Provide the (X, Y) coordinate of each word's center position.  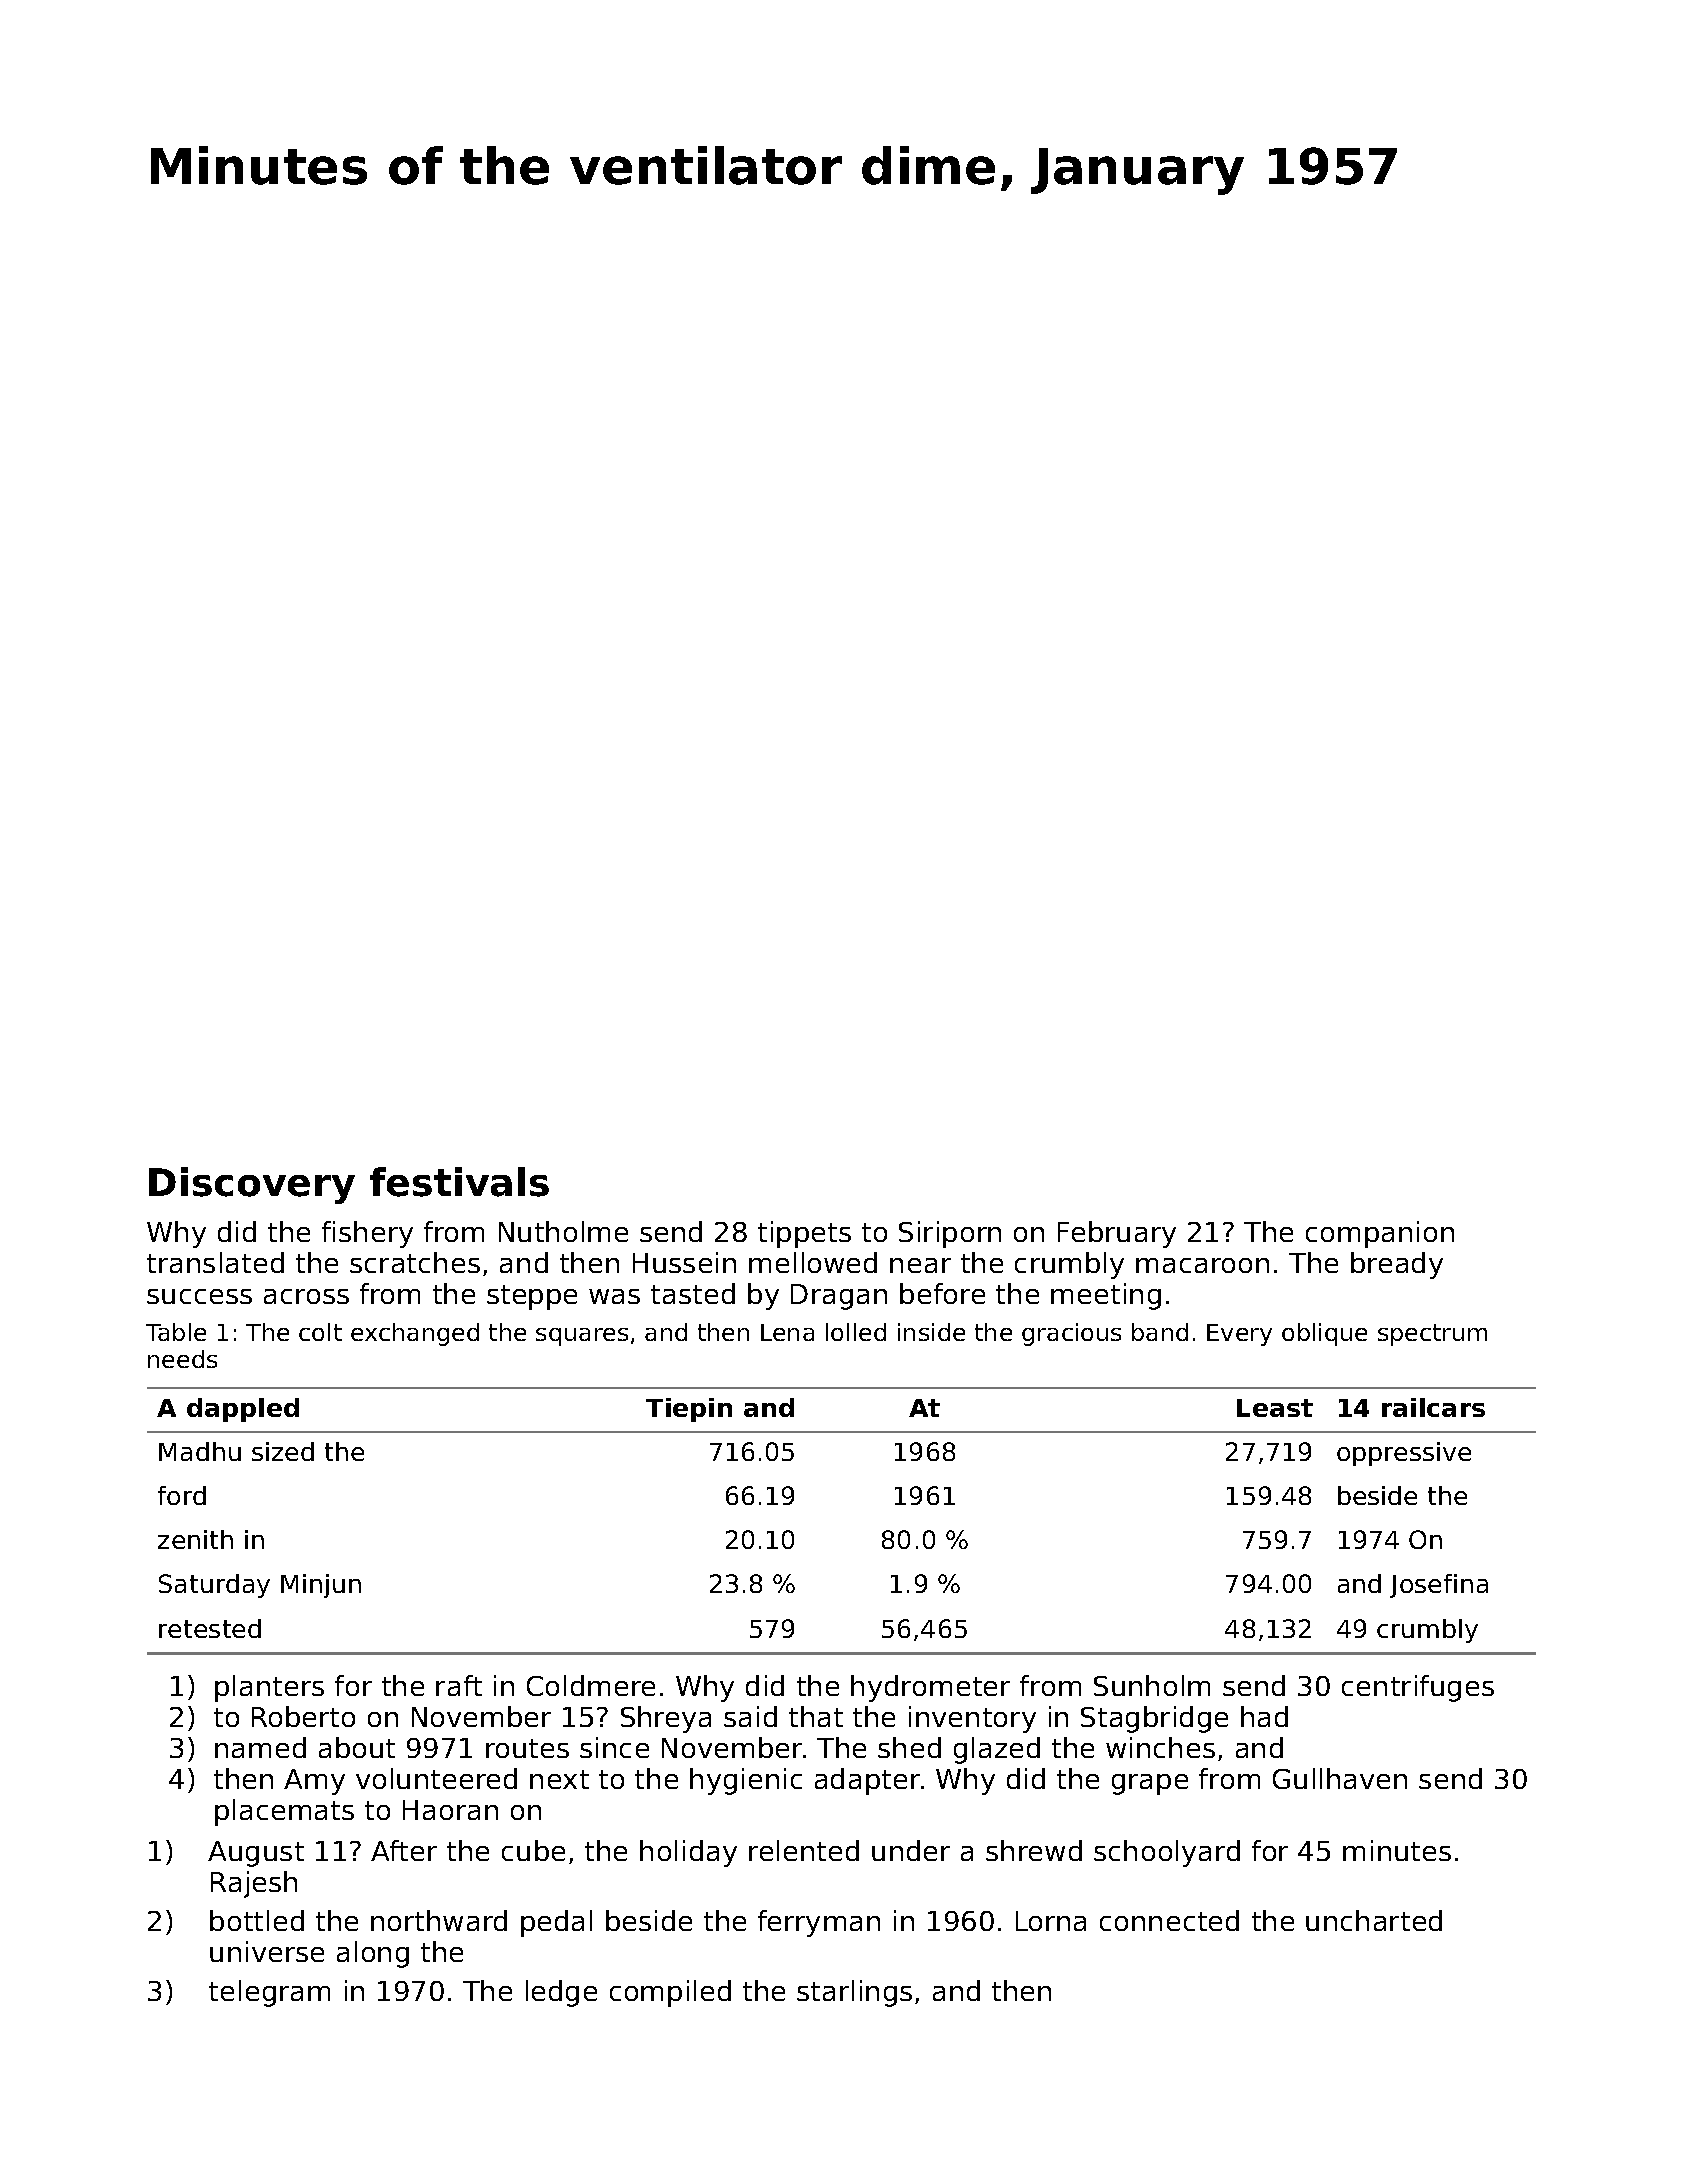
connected (1169, 1920)
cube (533, 1850)
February (1117, 1234)
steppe (532, 1297)
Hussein (684, 1262)
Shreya (666, 1719)
